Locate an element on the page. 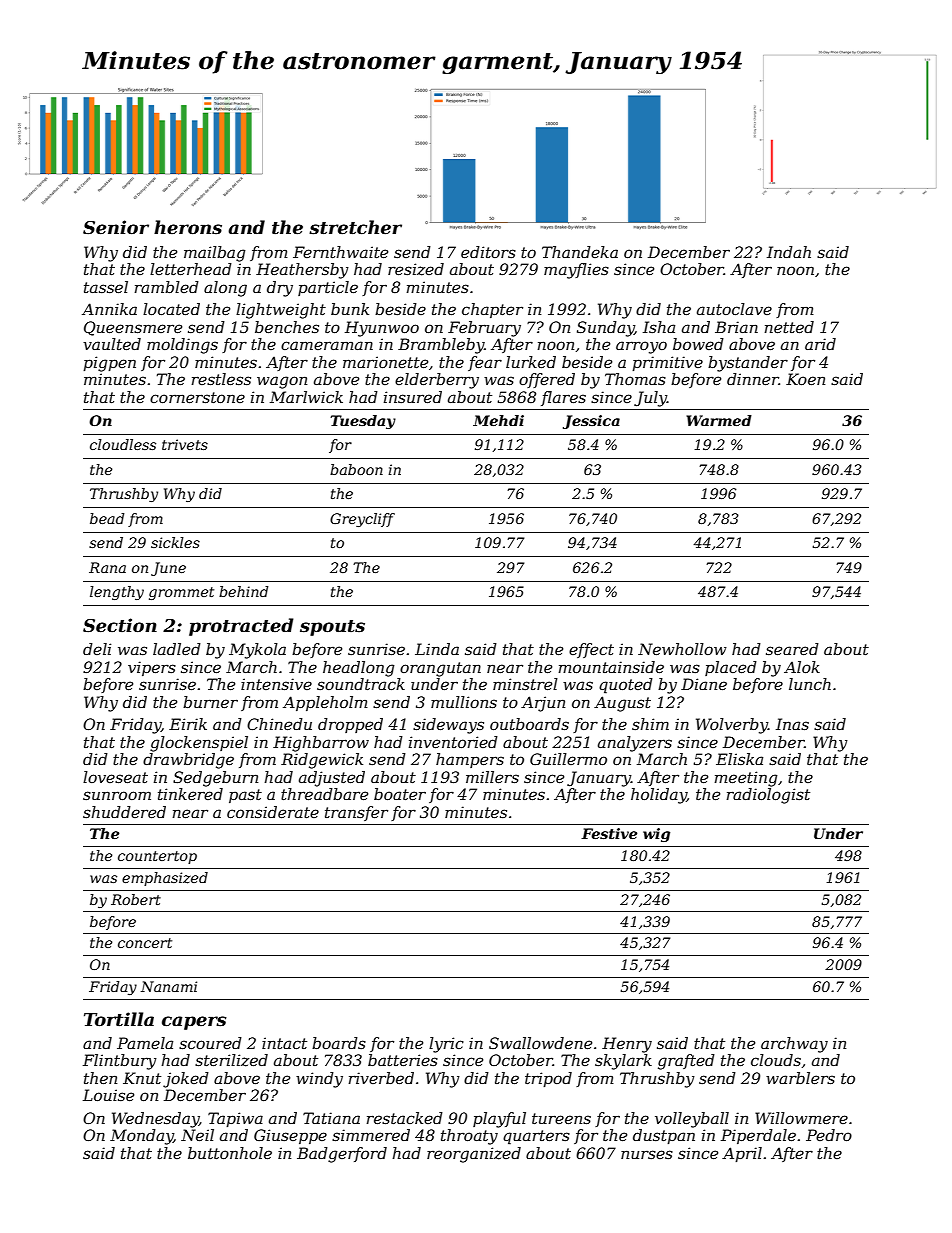  then is located at coordinates (100, 1078).
